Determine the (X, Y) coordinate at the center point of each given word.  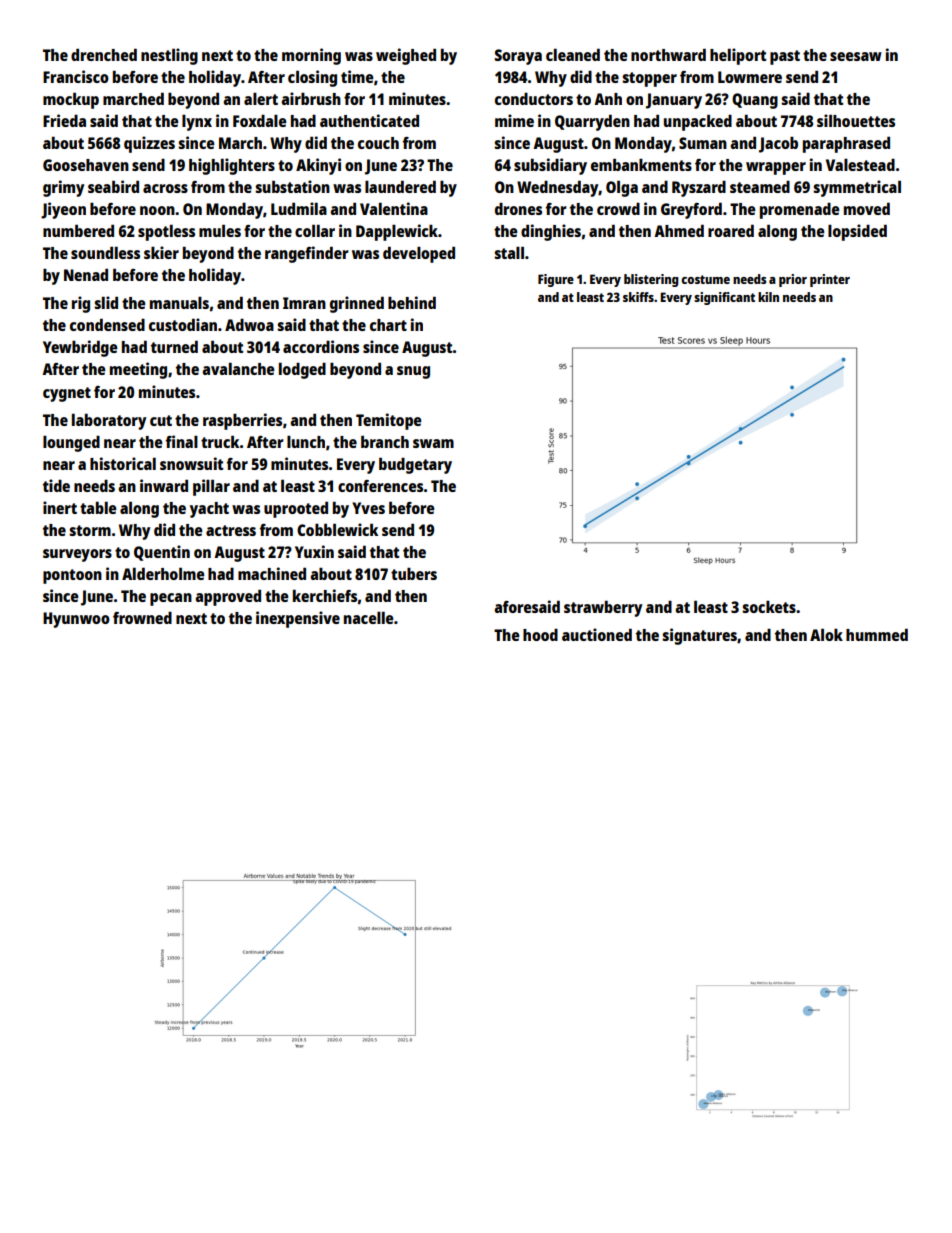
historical (123, 463)
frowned (142, 618)
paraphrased (846, 144)
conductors (534, 99)
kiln (768, 297)
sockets (769, 607)
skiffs (638, 297)
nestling (169, 56)
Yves (368, 508)
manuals (179, 303)
